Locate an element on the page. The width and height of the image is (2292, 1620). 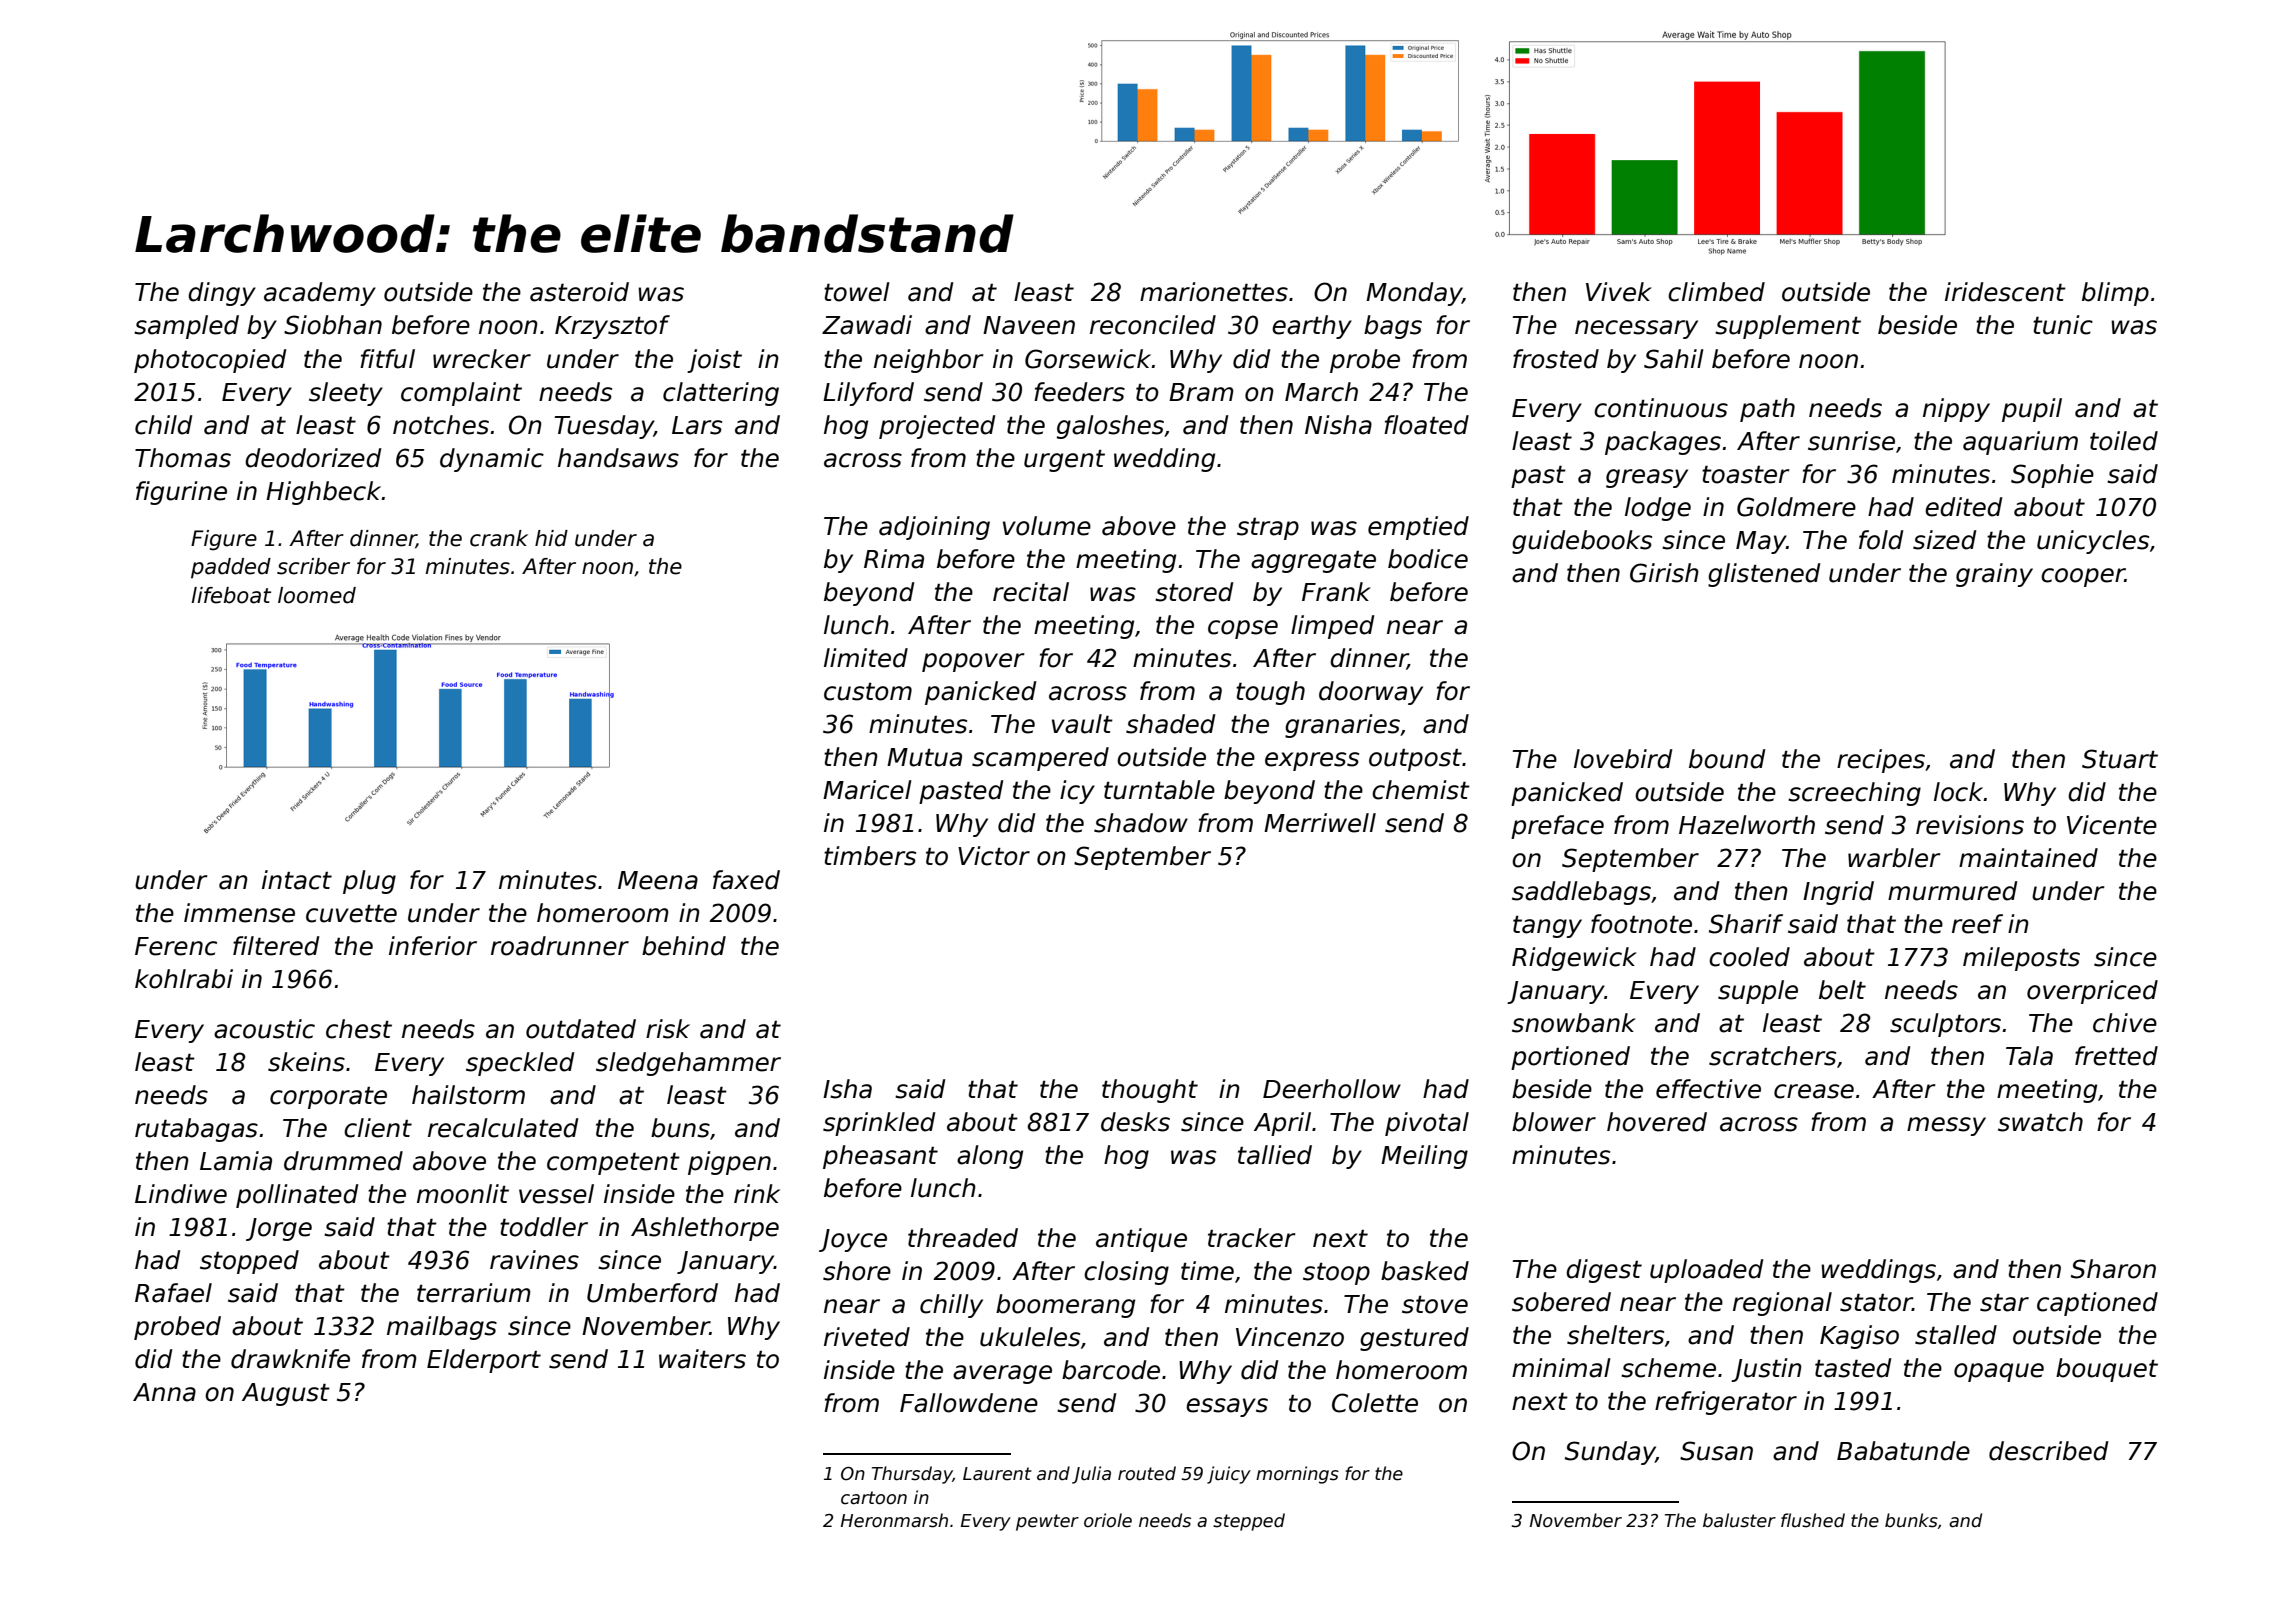
Jorge is located at coordinates (279, 1229).
